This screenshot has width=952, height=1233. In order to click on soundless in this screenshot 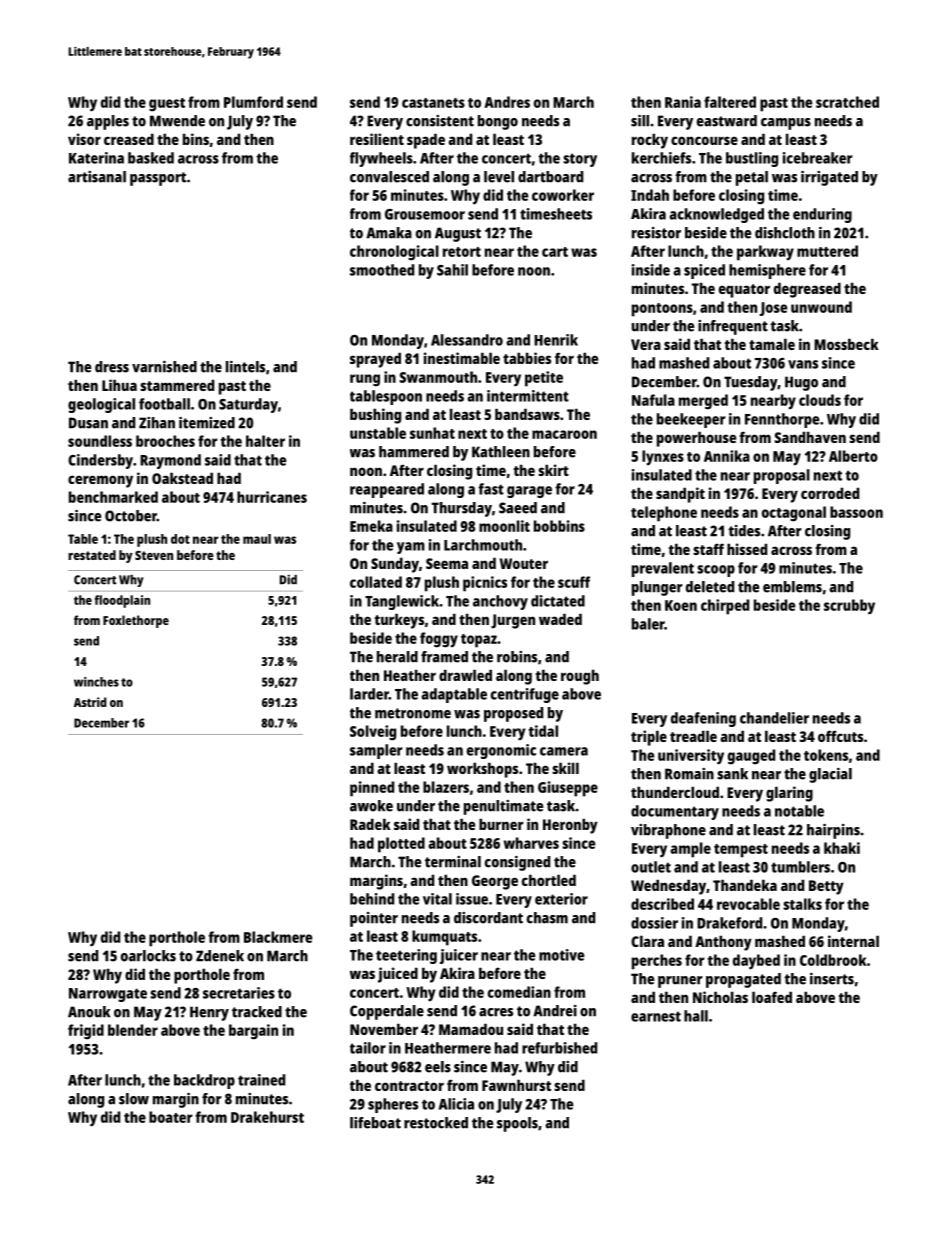, I will do `click(100, 441)`.
